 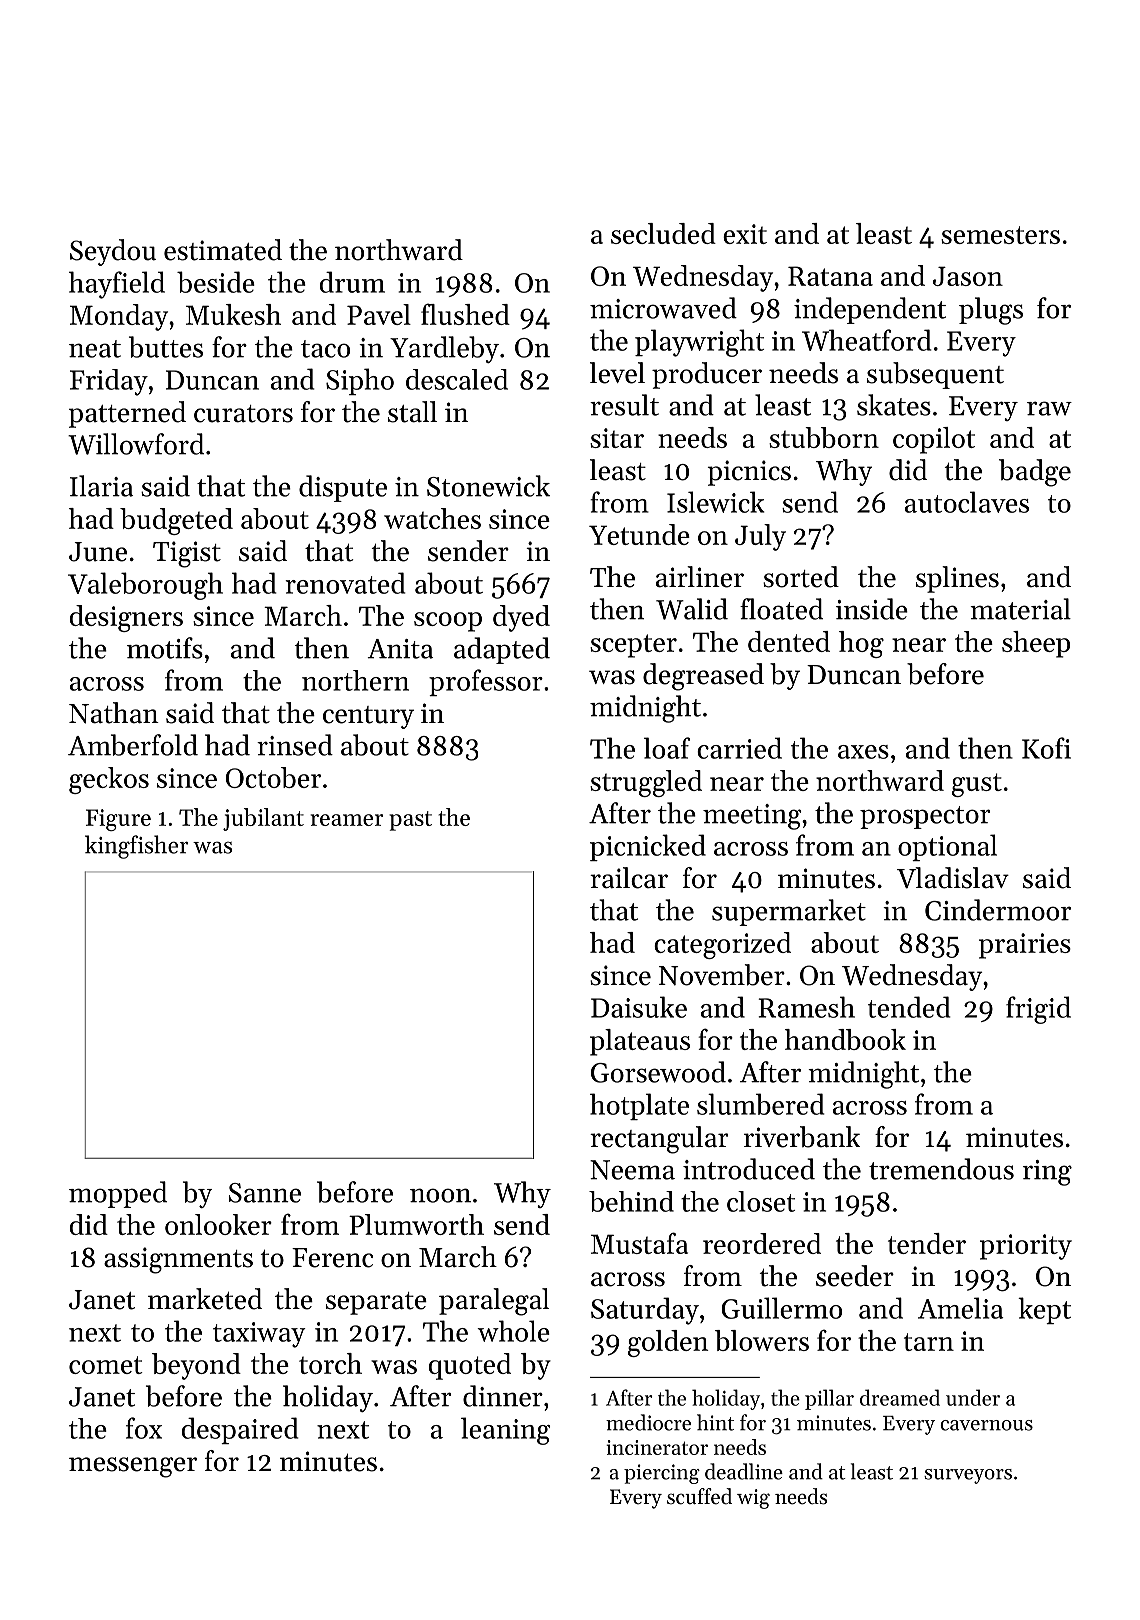 What do you see at coordinates (133, 1467) in the document?
I see `messenger` at bounding box center [133, 1467].
